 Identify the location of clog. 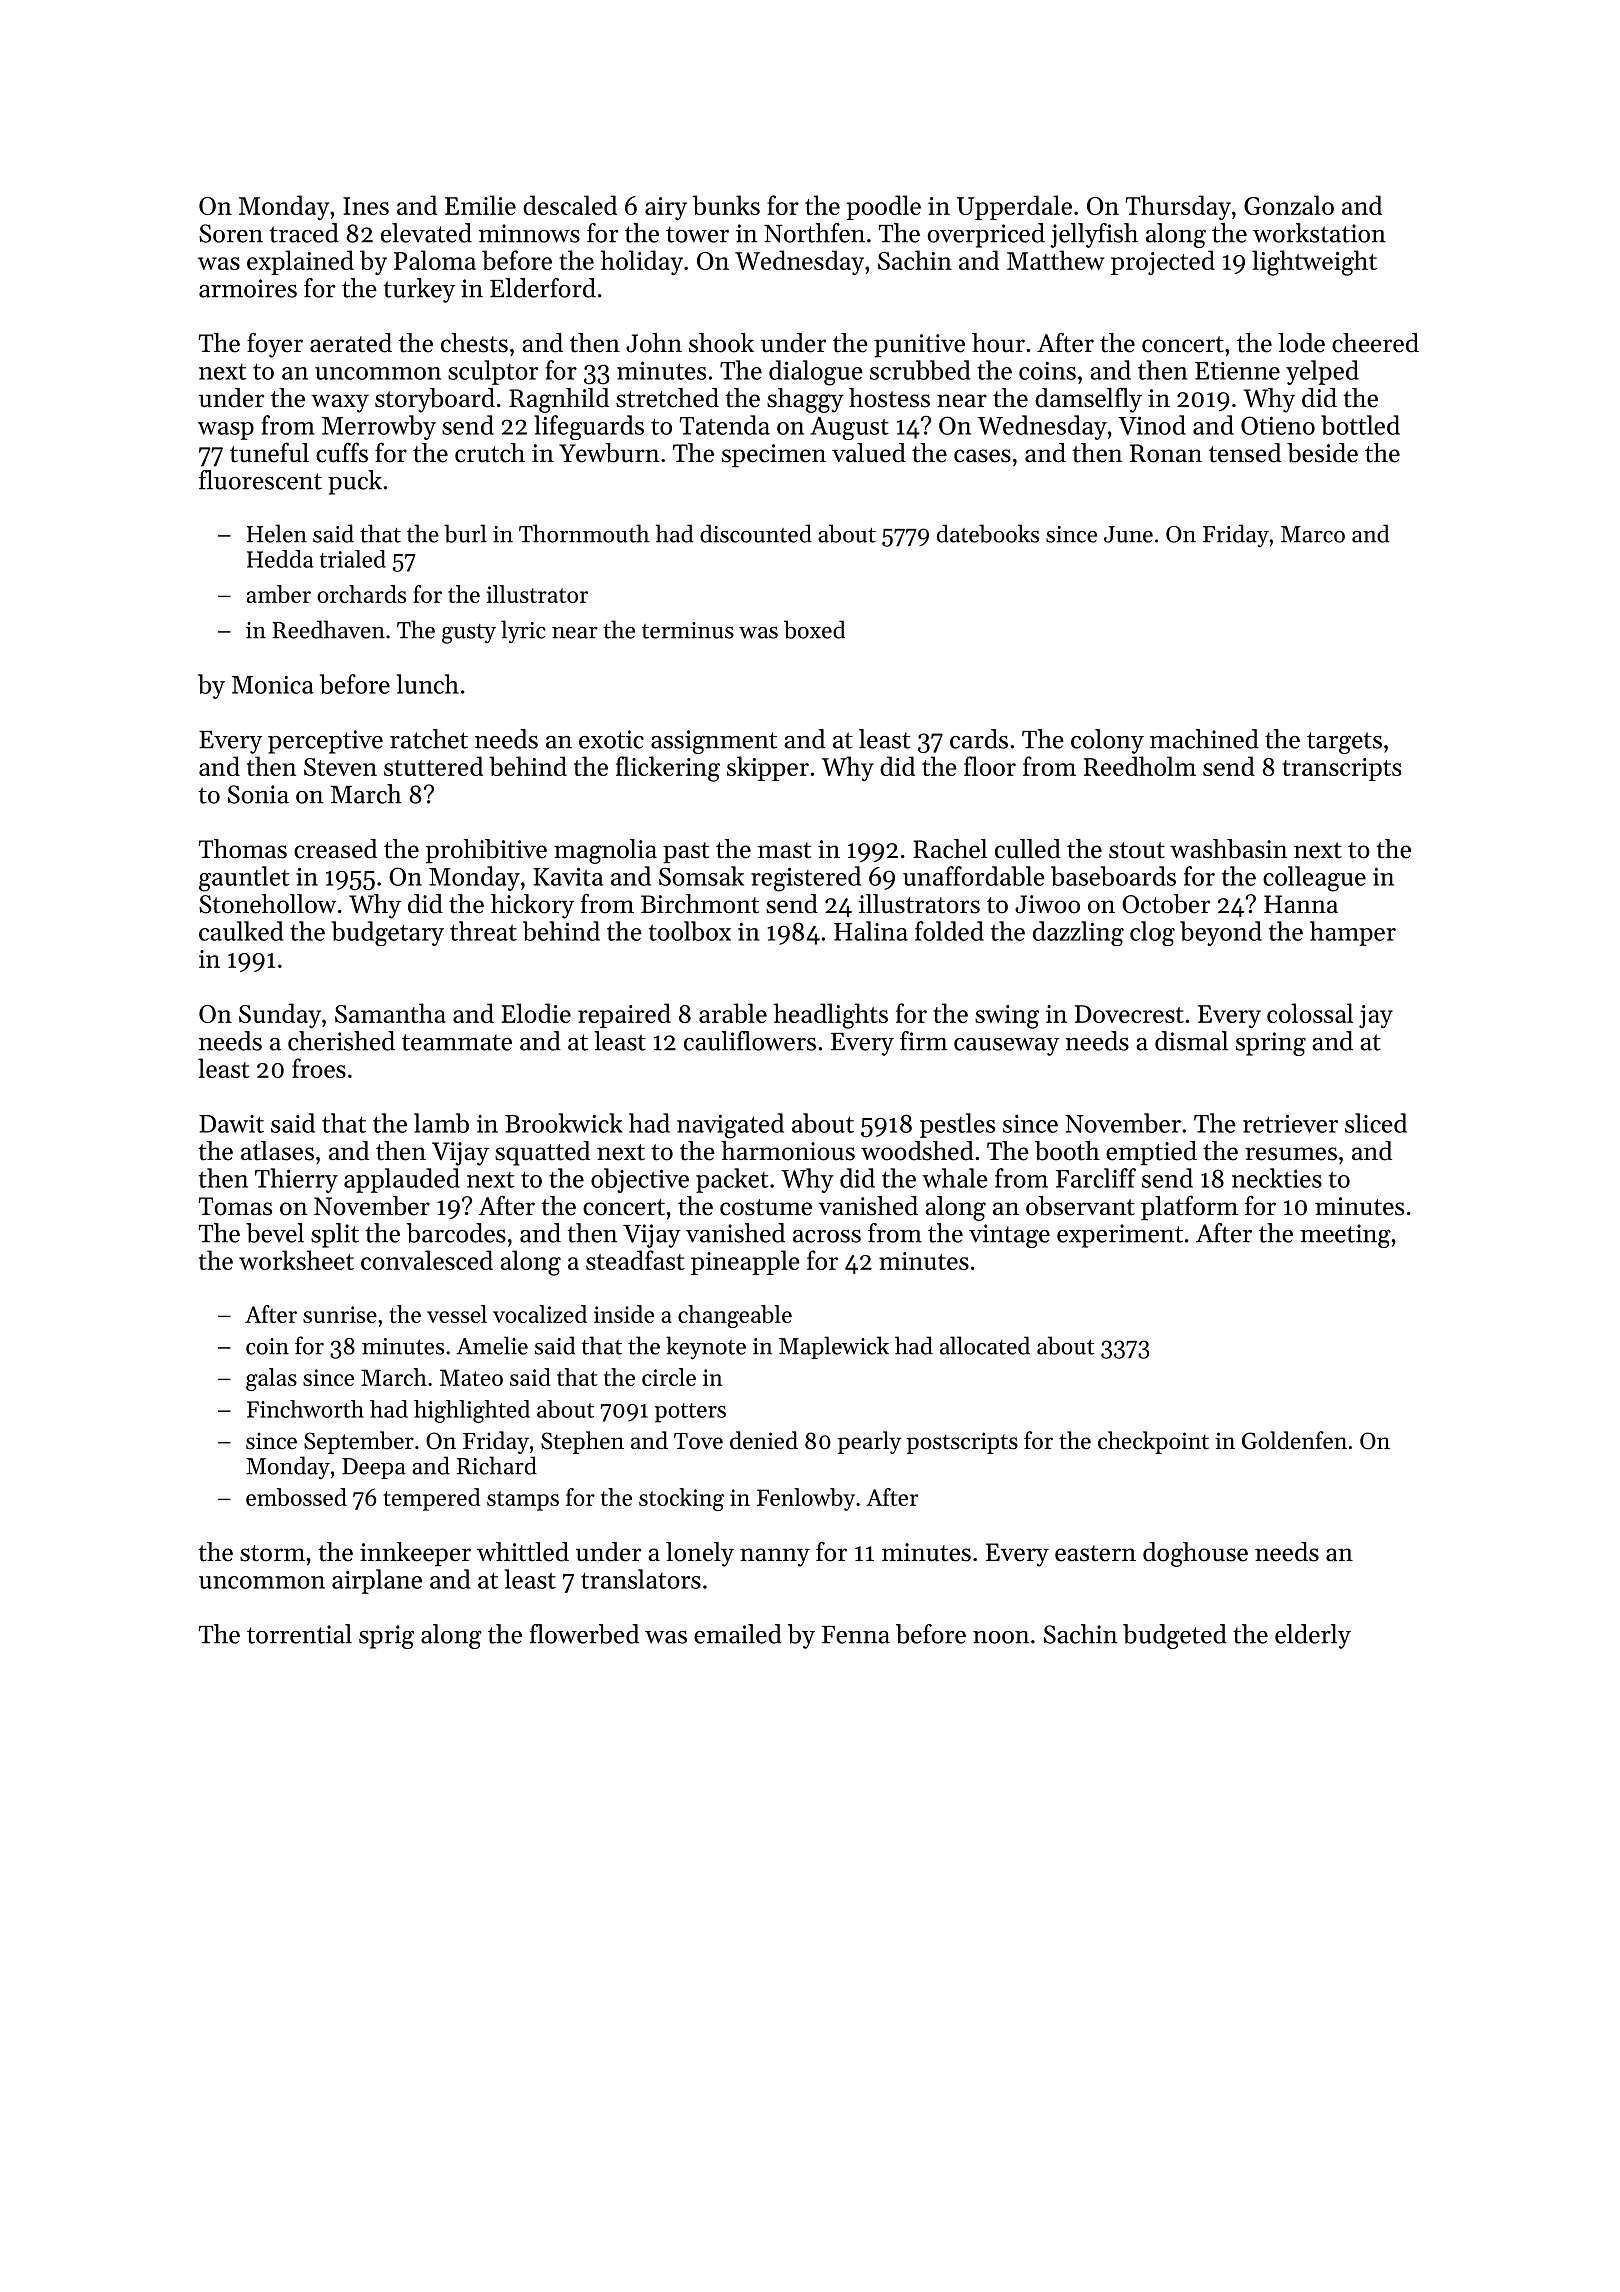
(1152, 933).
